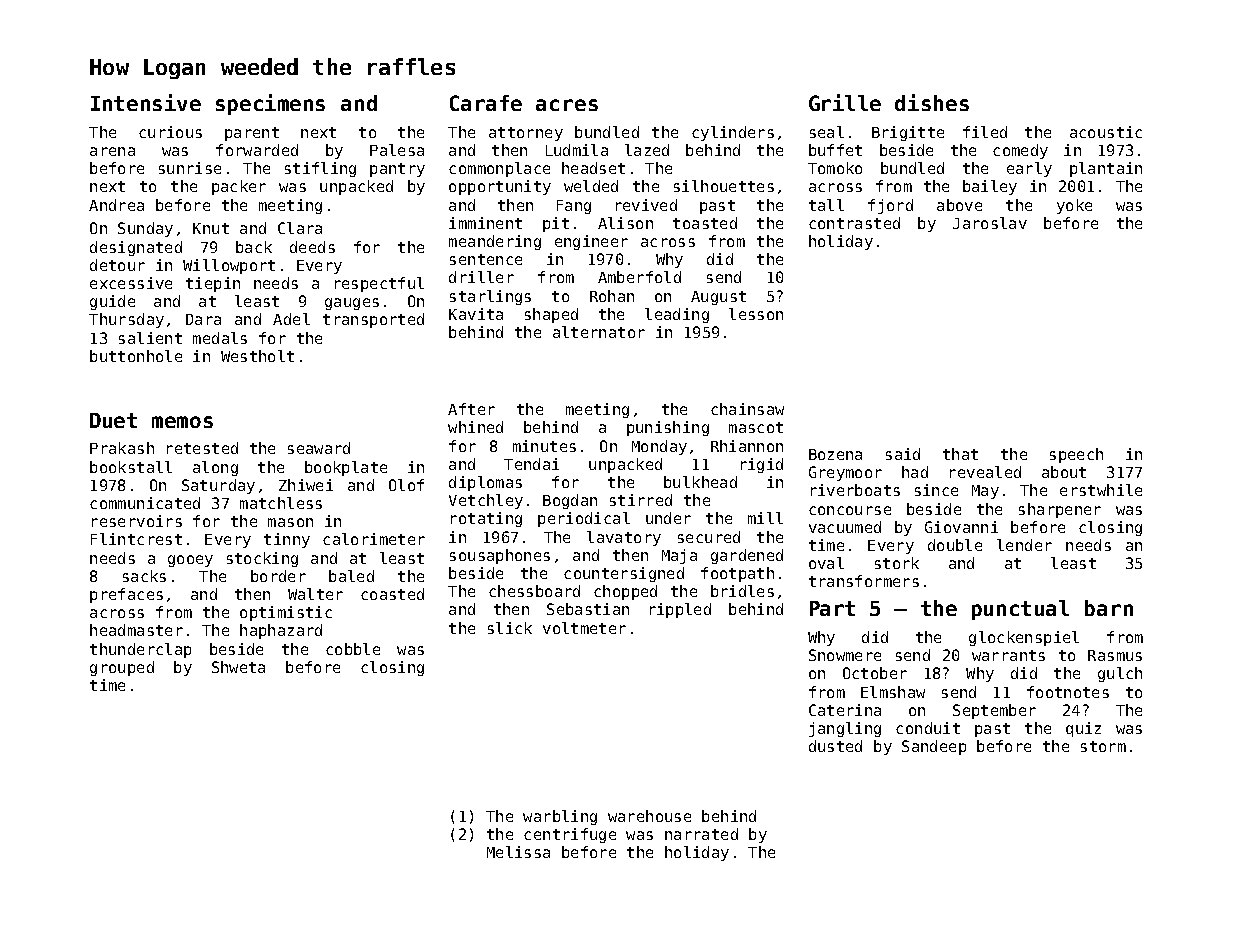  I want to click on Olof, so click(406, 485).
